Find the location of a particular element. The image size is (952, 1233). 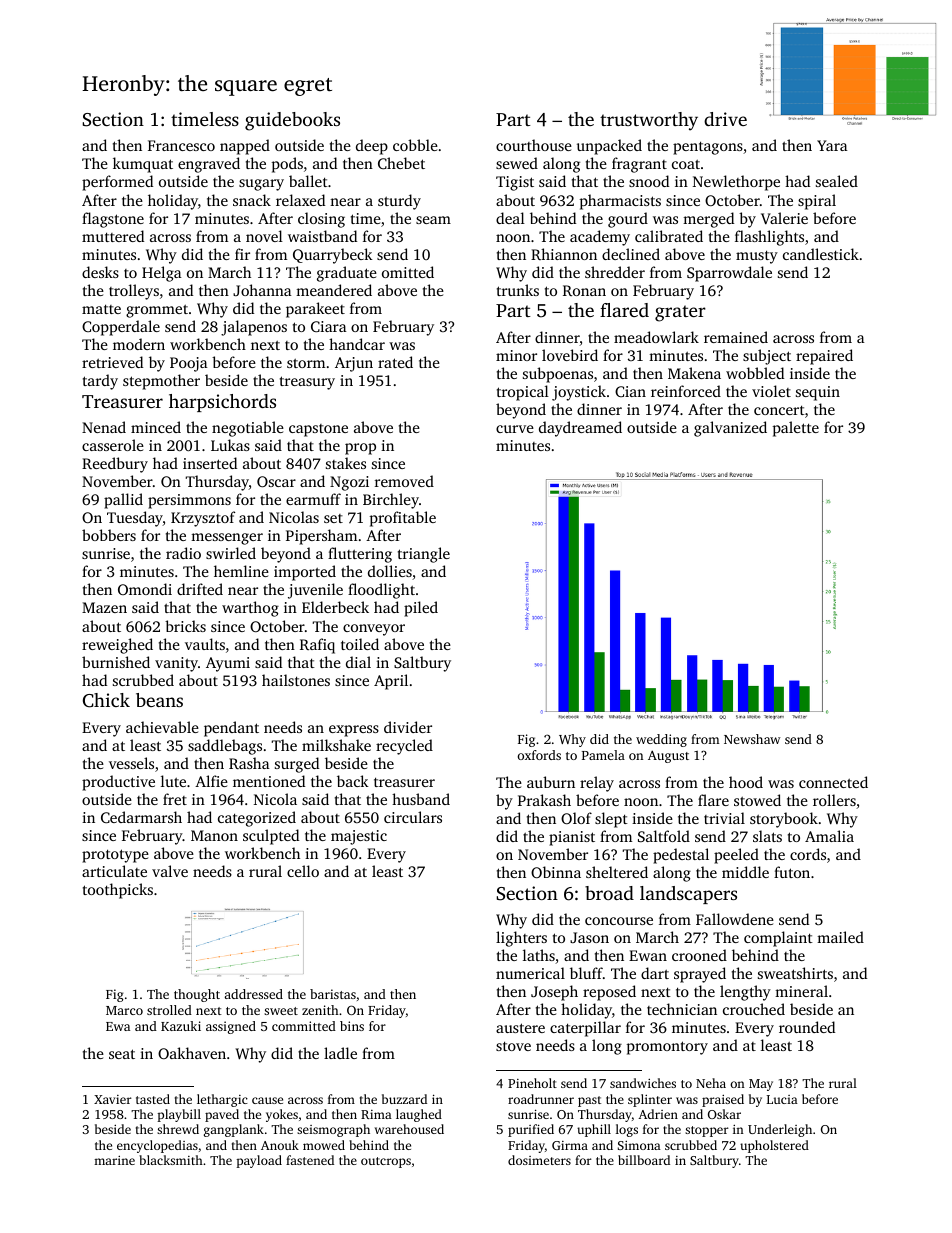

Francesco is located at coordinates (181, 145).
